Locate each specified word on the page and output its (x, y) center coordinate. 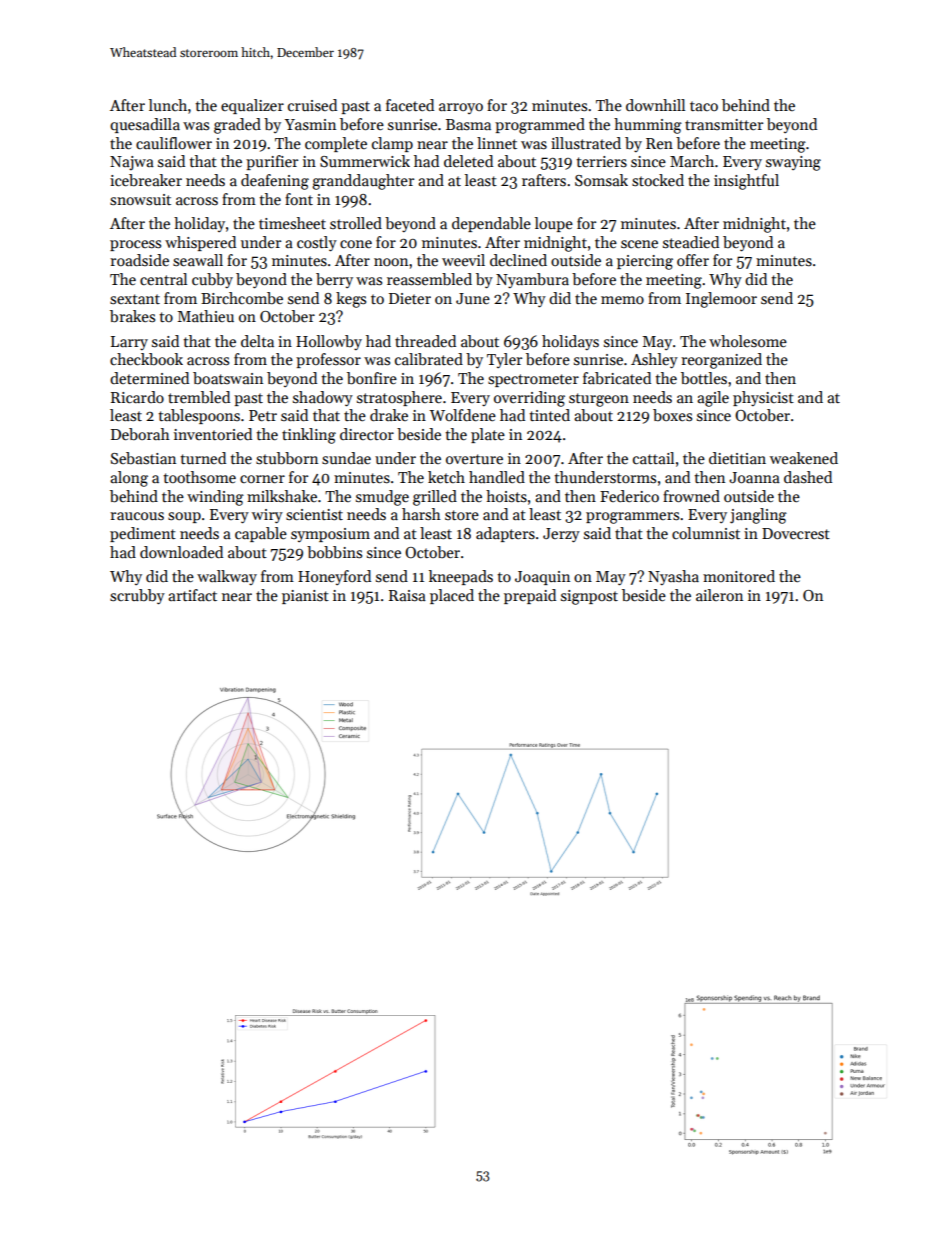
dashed (808, 477)
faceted (410, 105)
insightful (746, 182)
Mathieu (205, 316)
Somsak (601, 180)
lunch (168, 105)
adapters (505, 534)
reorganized (721, 361)
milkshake (282, 496)
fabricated (617, 378)
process (135, 245)
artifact (192, 595)
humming (648, 126)
